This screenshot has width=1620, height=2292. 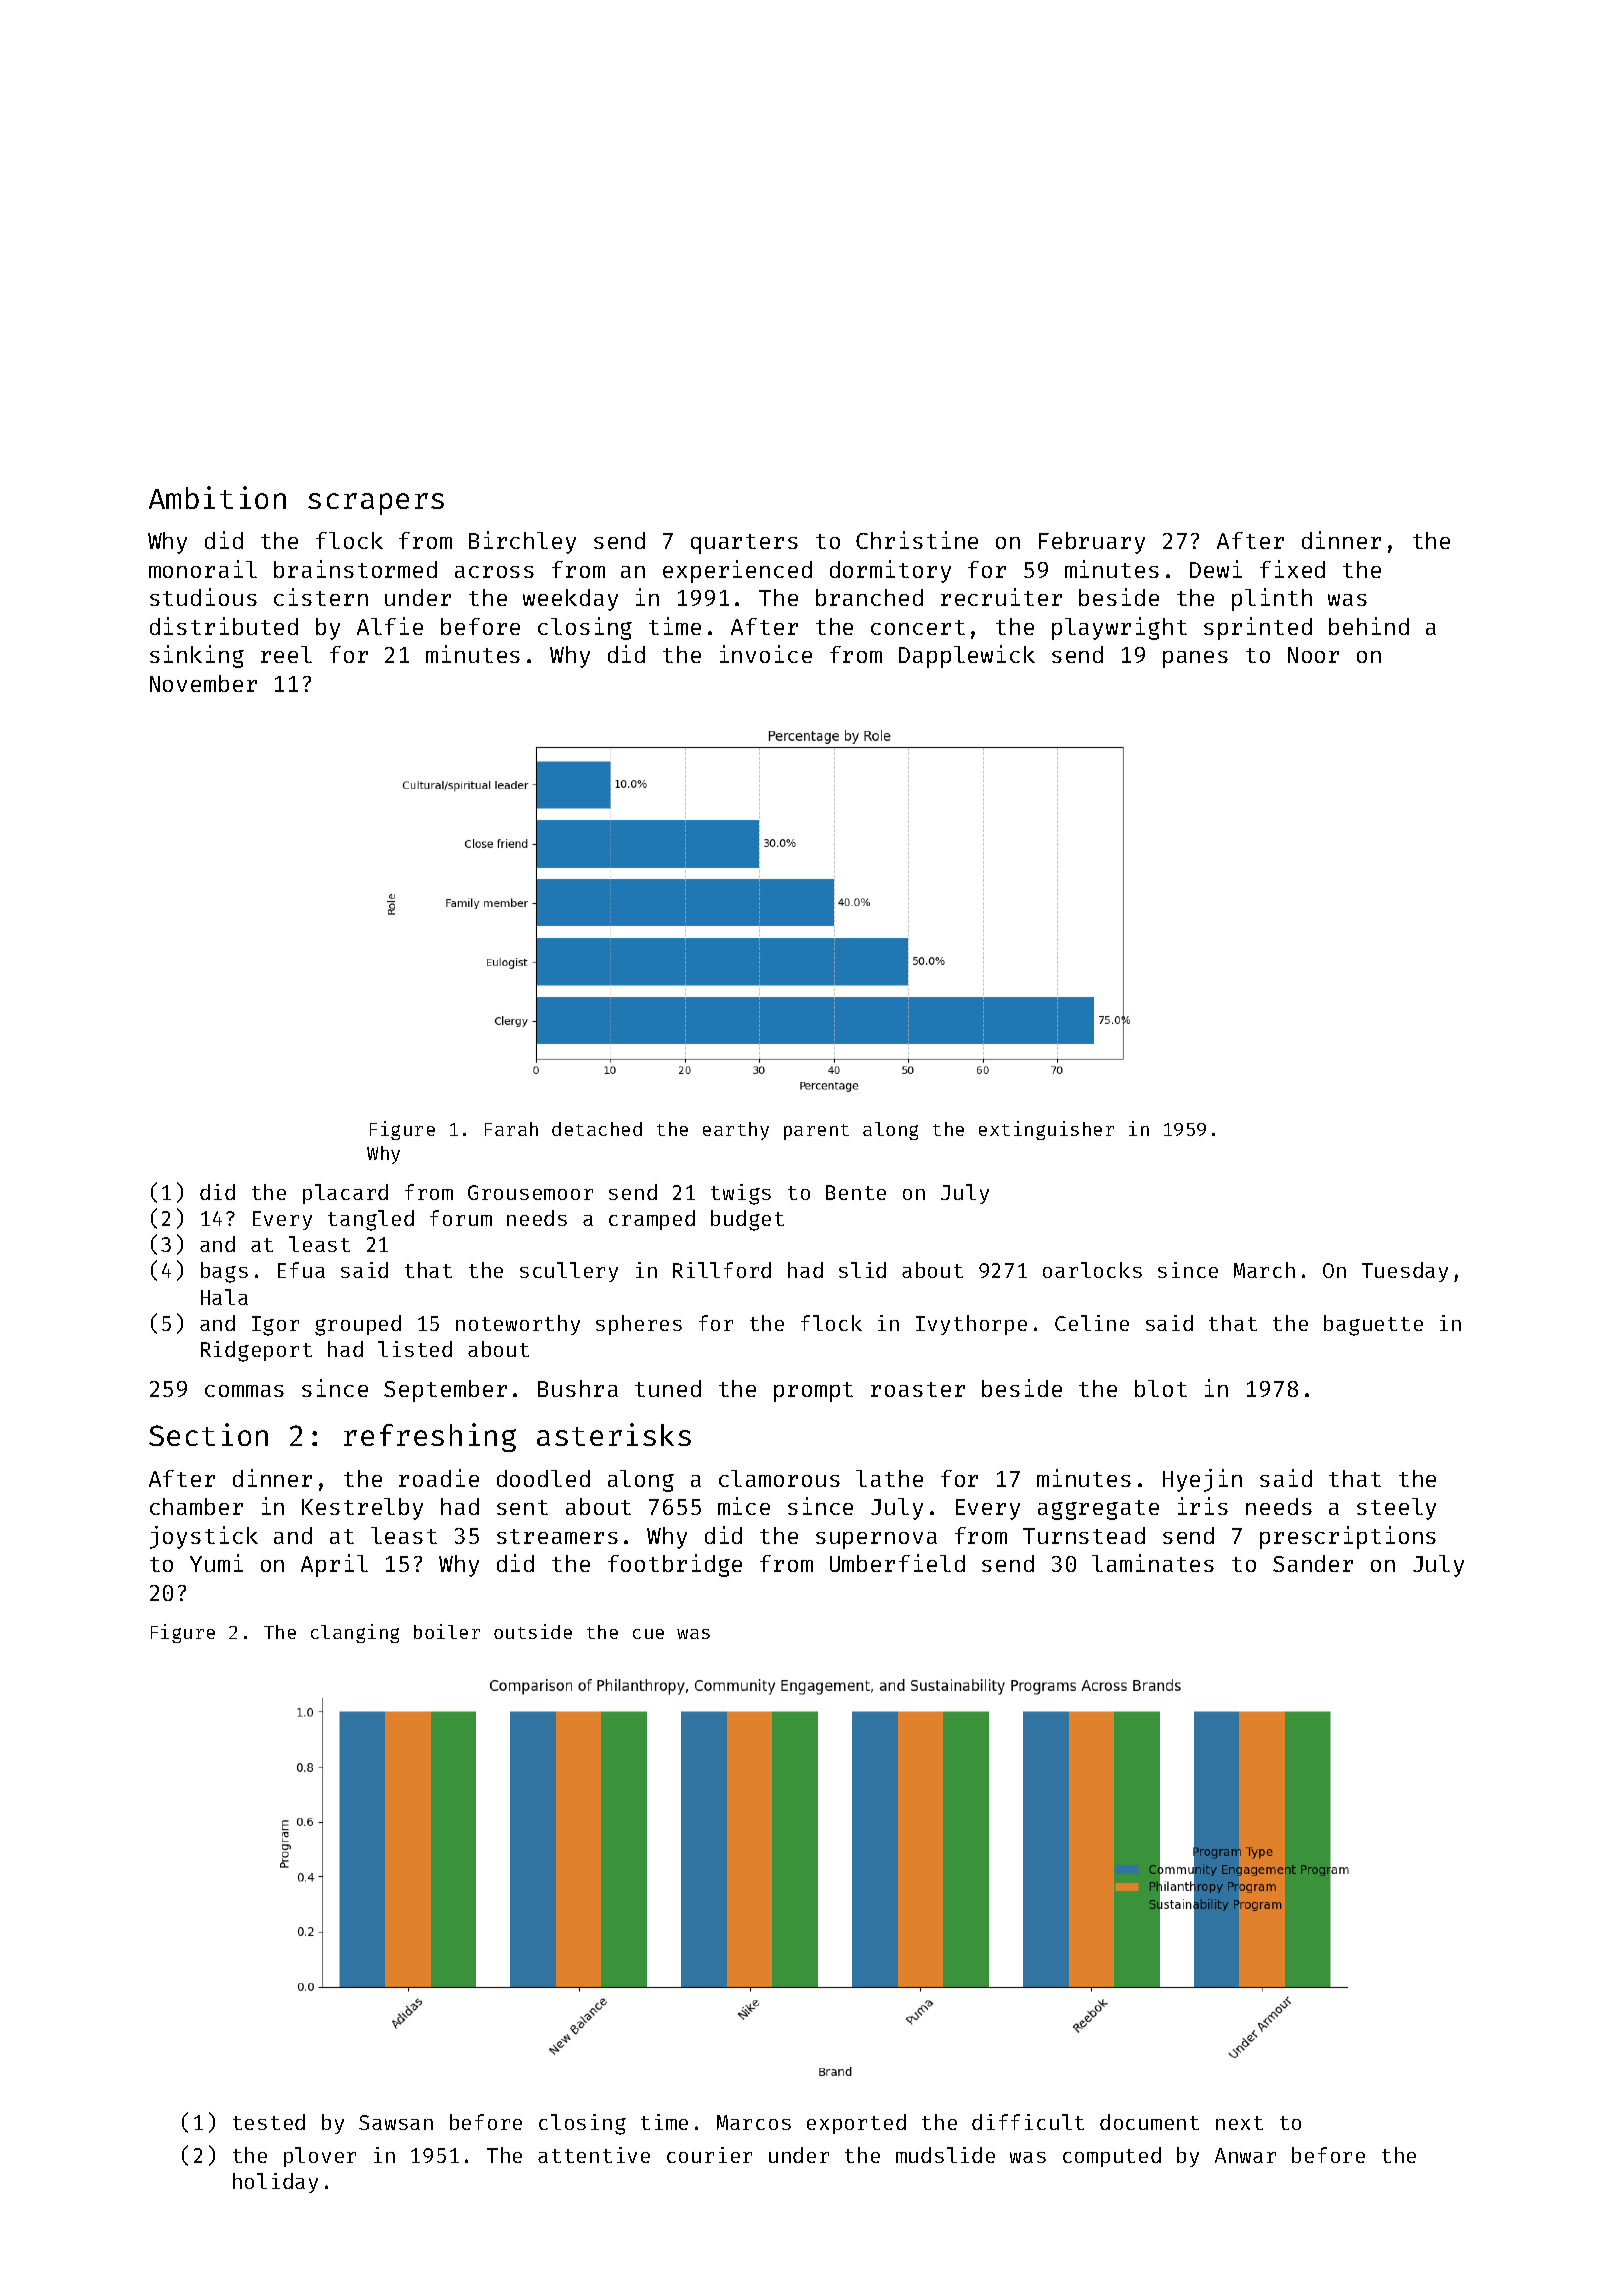 What do you see at coordinates (813, 1392) in the screenshot?
I see `prompt` at bounding box center [813, 1392].
